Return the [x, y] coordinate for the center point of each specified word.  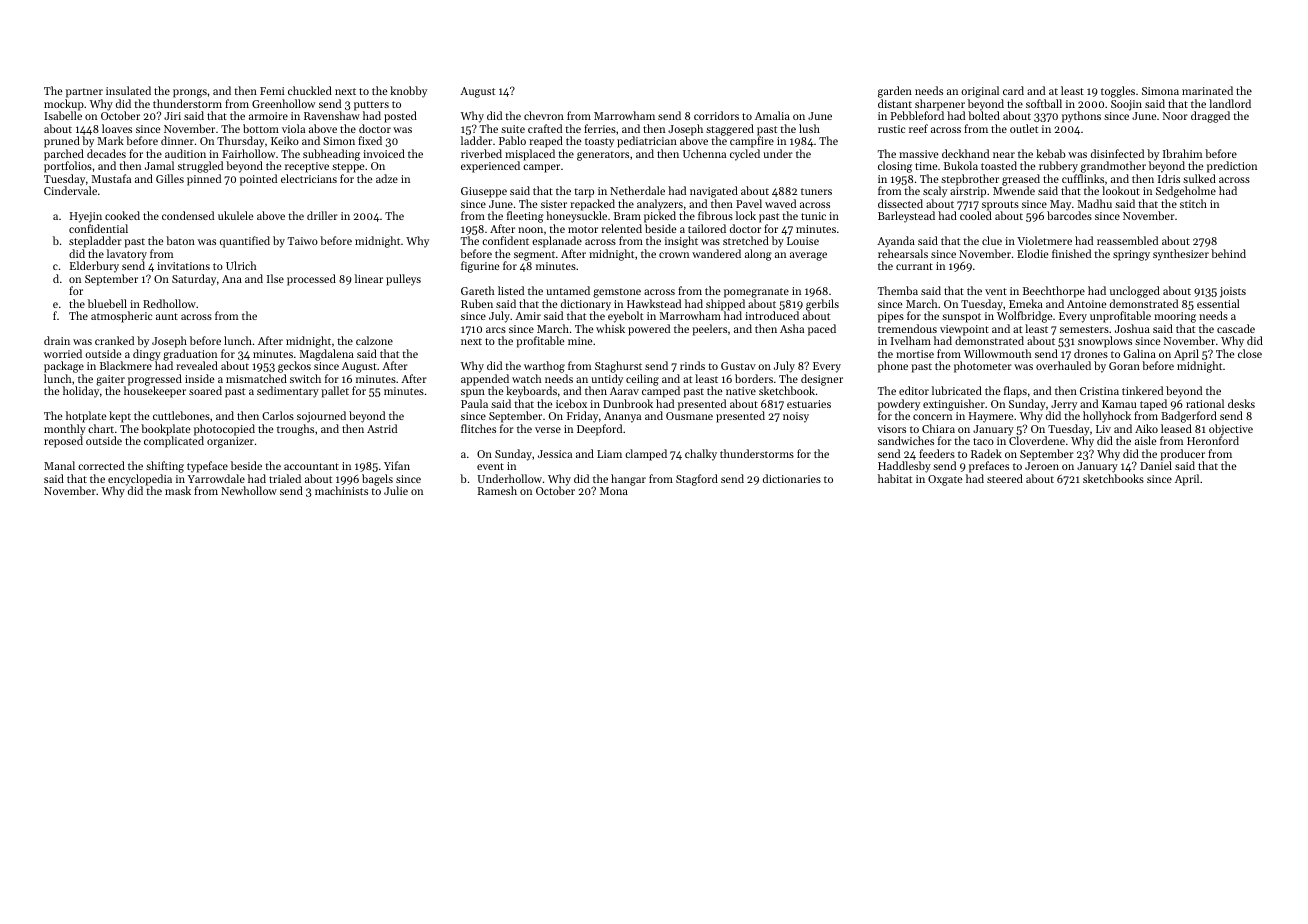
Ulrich [241, 265]
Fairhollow [248, 153]
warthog [544, 367]
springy [1131, 255]
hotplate [86, 417]
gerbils [822, 305]
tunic [813, 216]
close [1250, 353]
